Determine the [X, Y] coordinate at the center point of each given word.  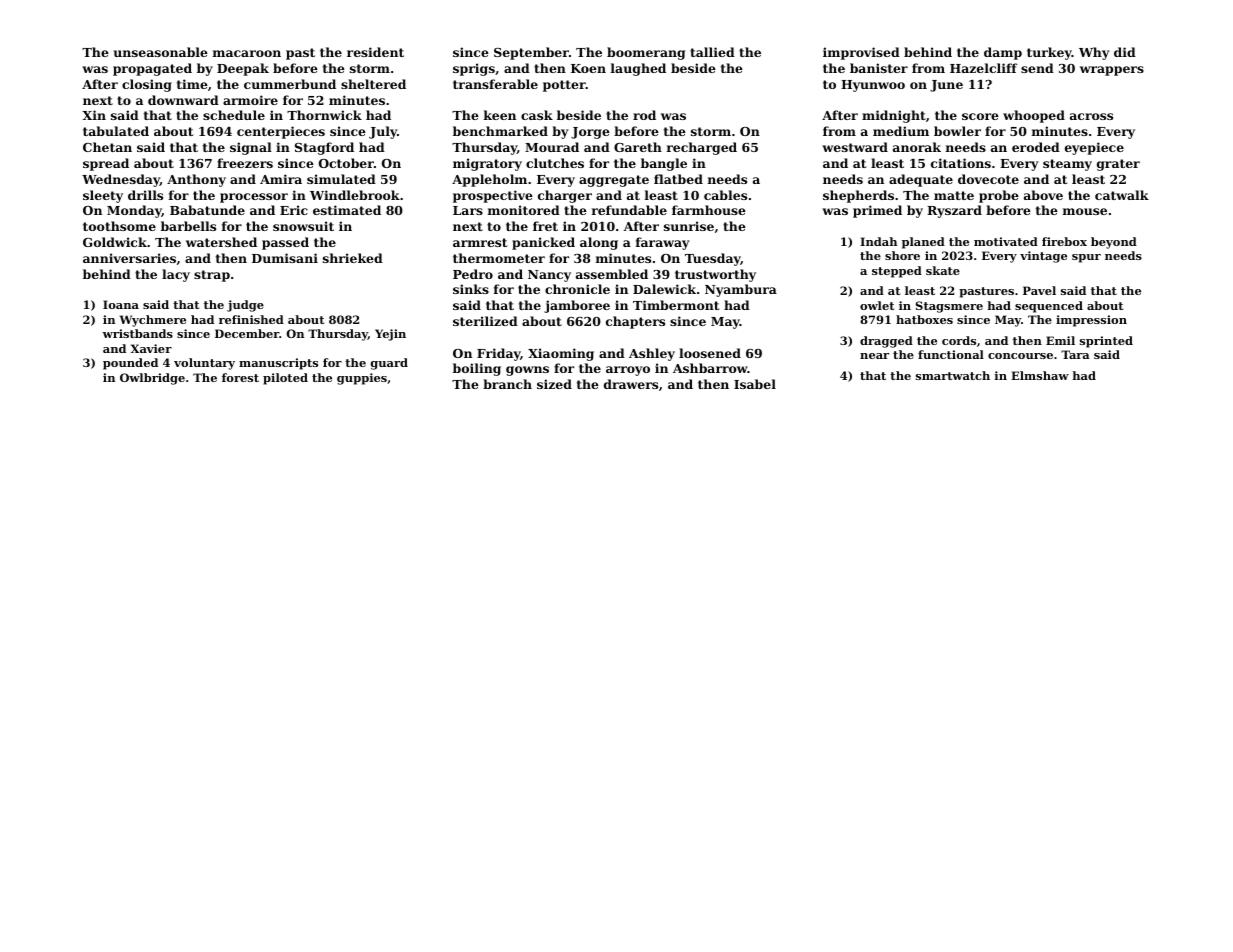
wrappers [1112, 71]
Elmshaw [1040, 375]
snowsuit [303, 226]
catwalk [1122, 195]
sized [554, 384]
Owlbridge [152, 379]
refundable [629, 210]
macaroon [247, 53]
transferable [495, 84]
